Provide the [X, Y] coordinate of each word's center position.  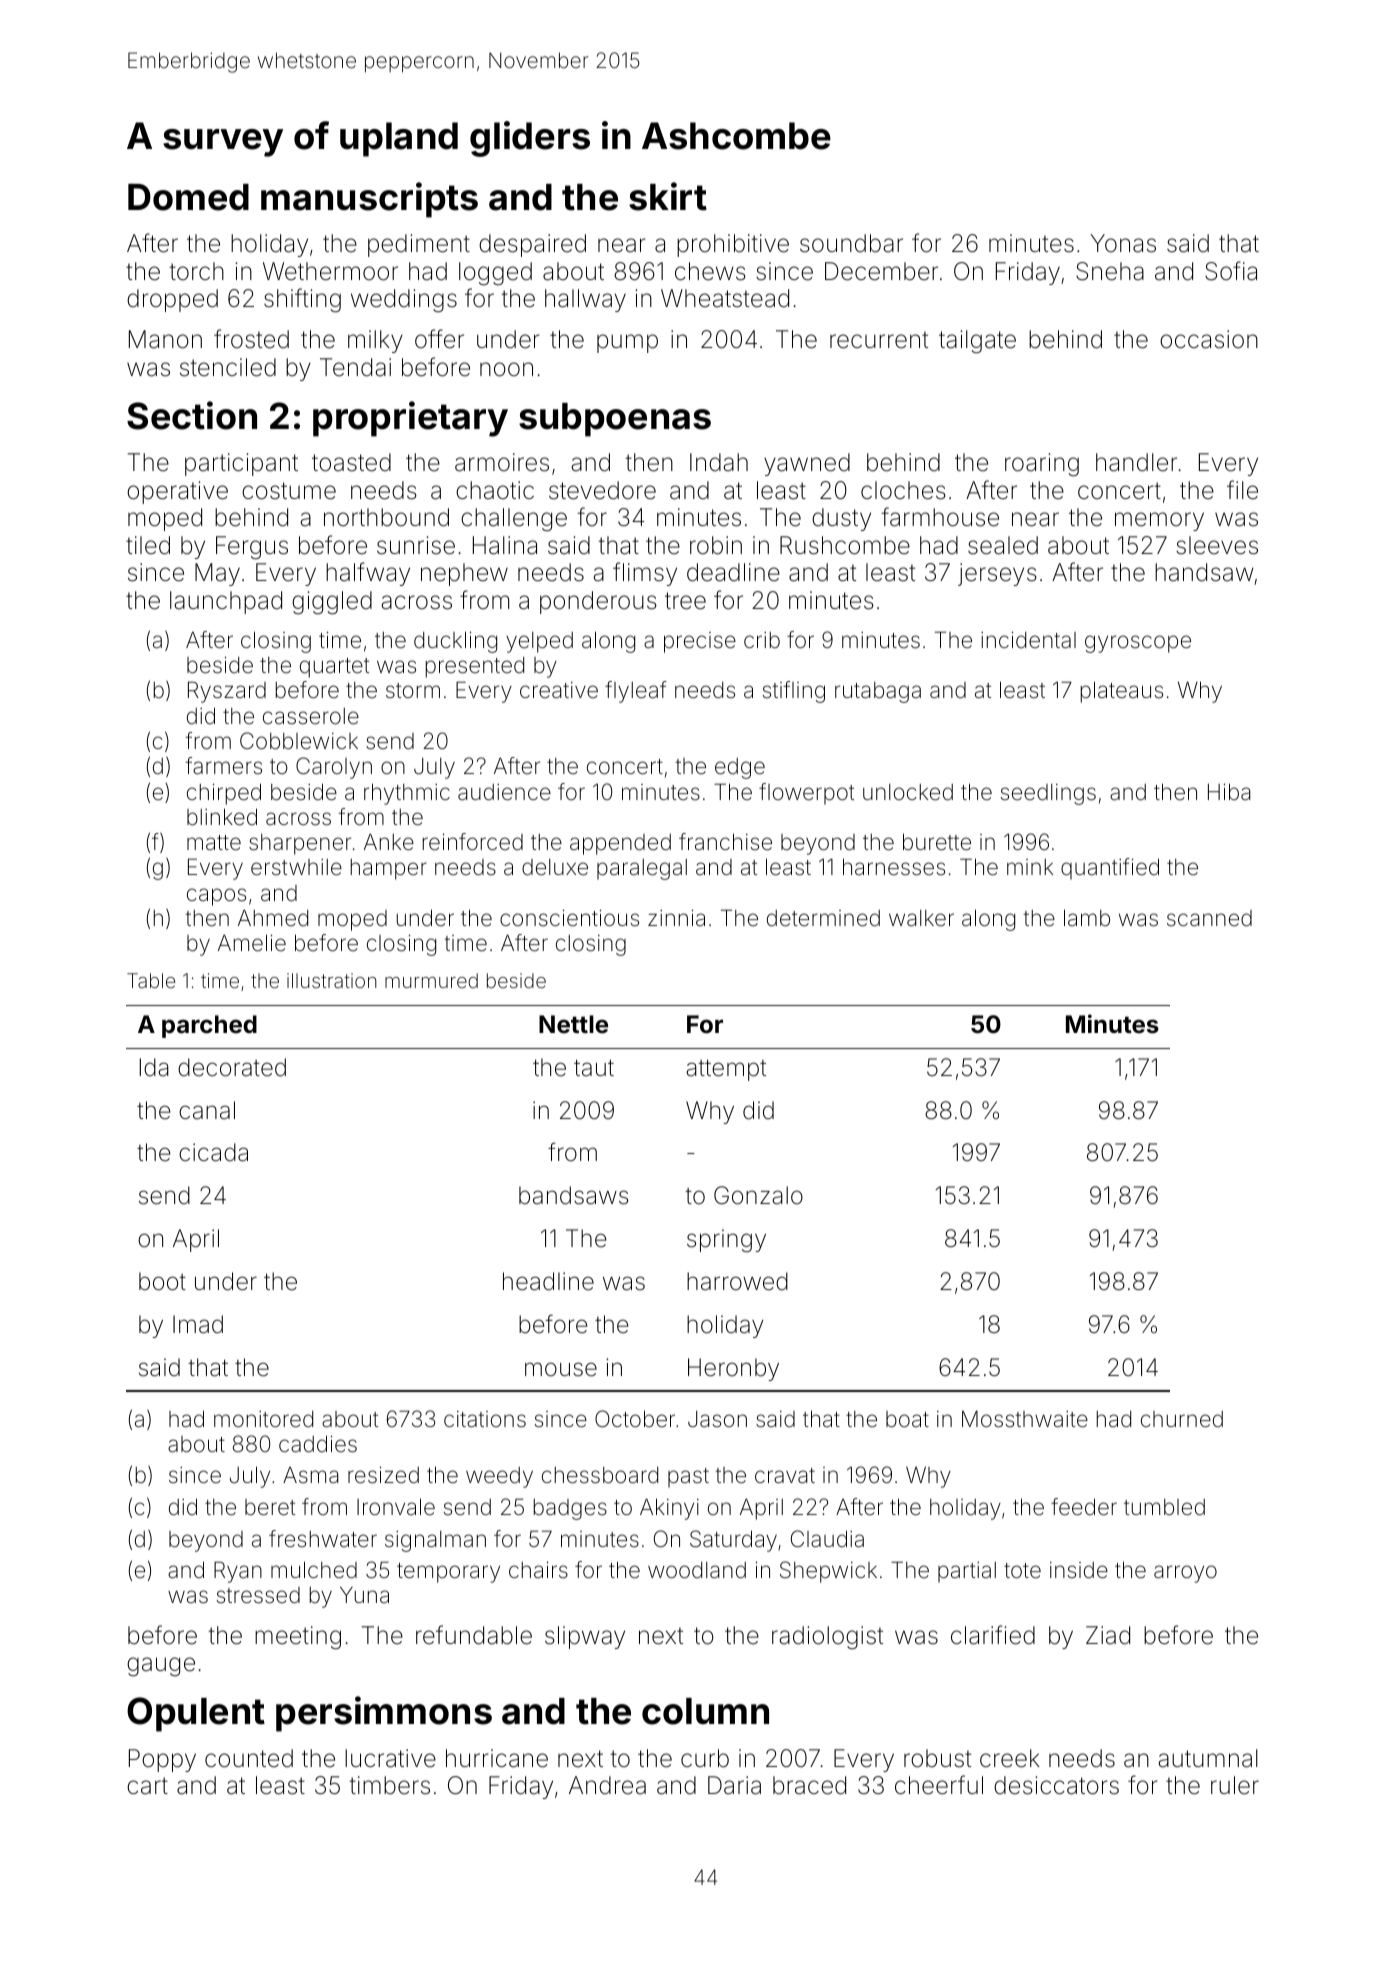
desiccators [1056, 1785]
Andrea [607, 1785]
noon [506, 369]
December [881, 271]
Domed [188, 197]
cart [147, 1786]
